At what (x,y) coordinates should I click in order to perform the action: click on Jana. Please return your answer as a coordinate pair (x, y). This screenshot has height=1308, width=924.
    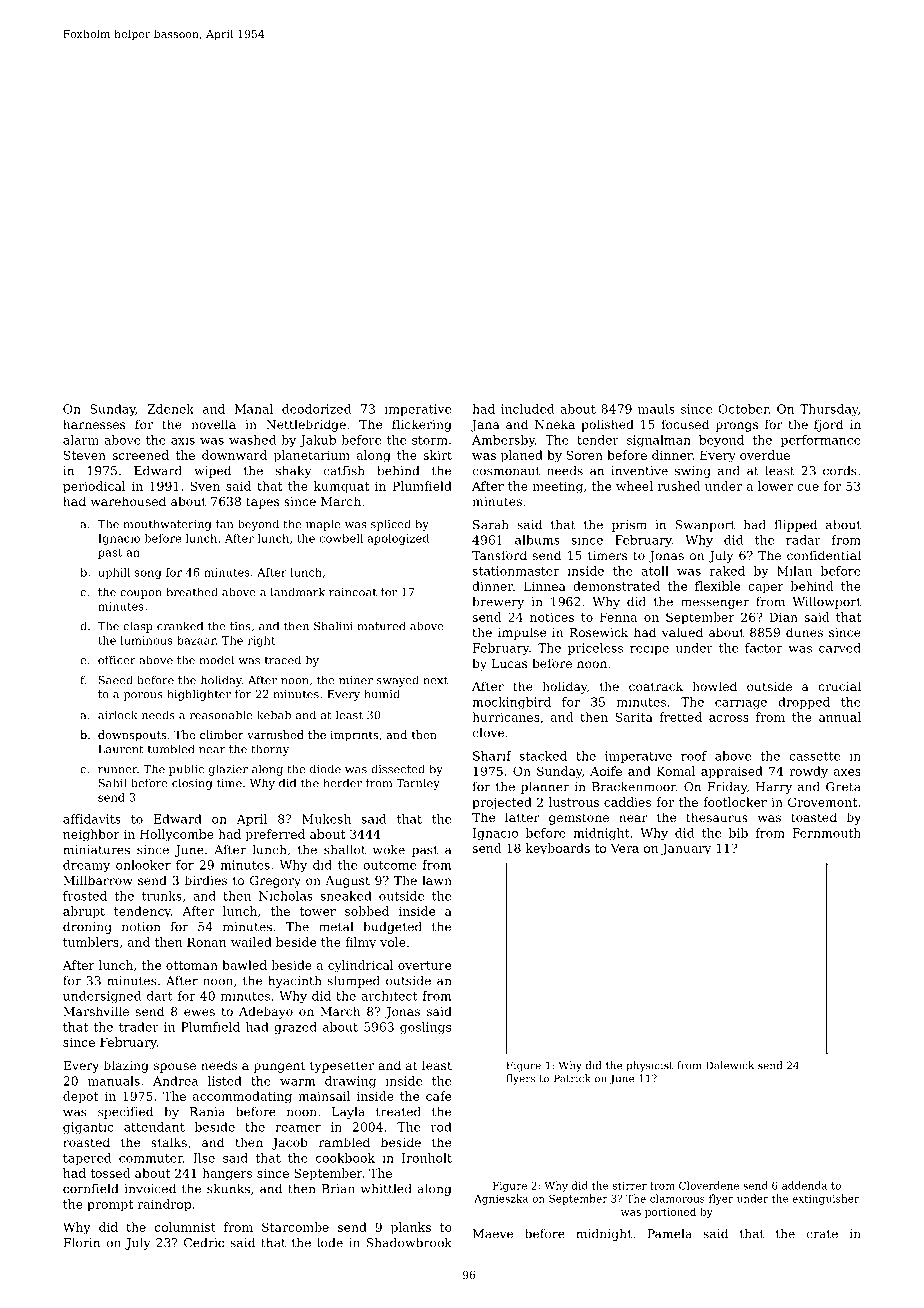
    Looking at the image, I should click on (485, 426).
